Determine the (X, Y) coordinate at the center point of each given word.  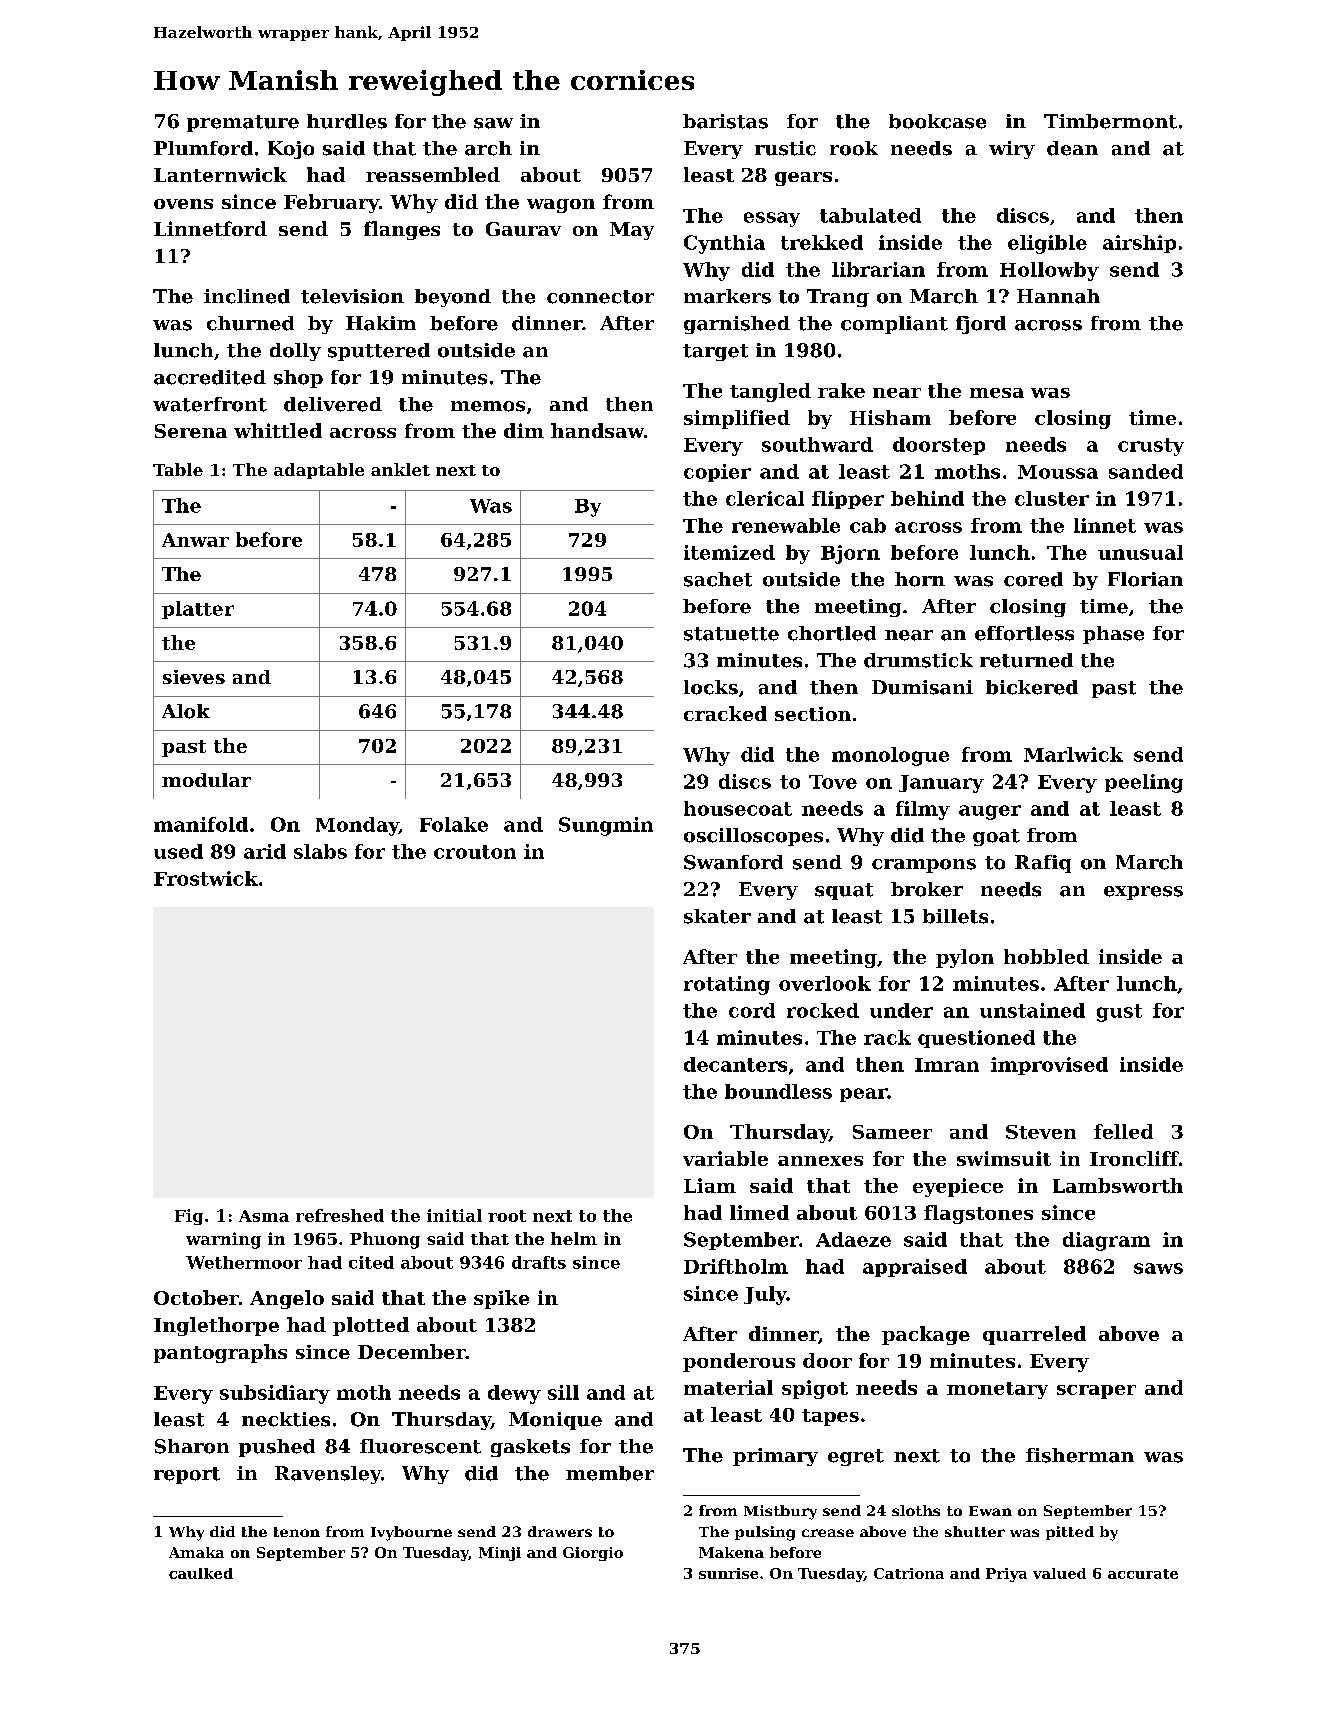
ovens (183, 204)
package (926, 1335)
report (187, 1475)
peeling (1144, 783)
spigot (815, 1389)
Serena (191, 431)
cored (1033, 579)
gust (1119, 1013)
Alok (186, 711)
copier (717, 473)
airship (1139, 244)
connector (600, 297)
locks (711, 687)
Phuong (385, 1240)
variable (725, 1158)
